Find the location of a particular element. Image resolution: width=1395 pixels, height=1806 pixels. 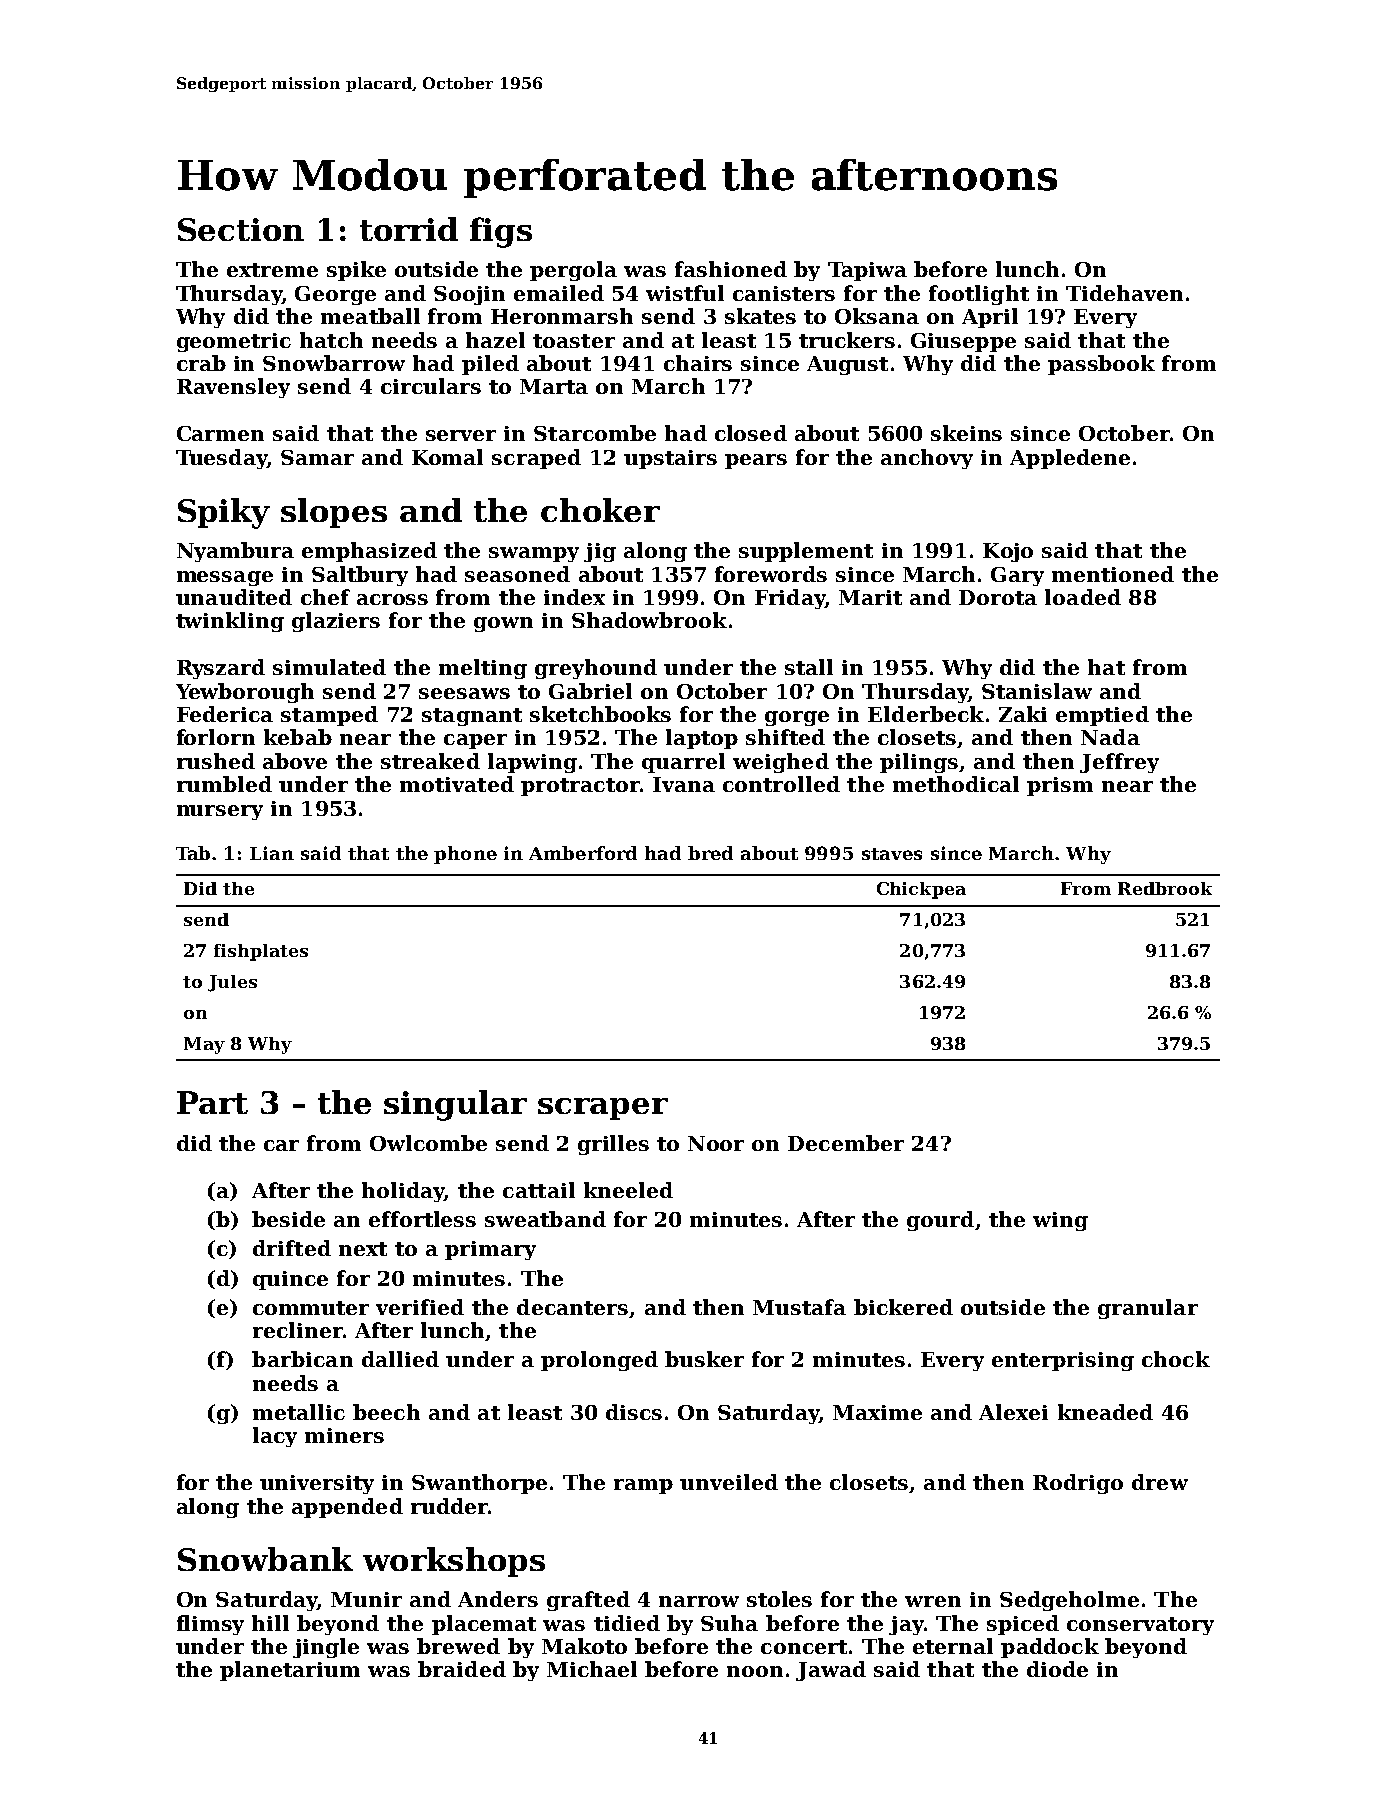

Redbrook is located at coordinates (1165, 888).
